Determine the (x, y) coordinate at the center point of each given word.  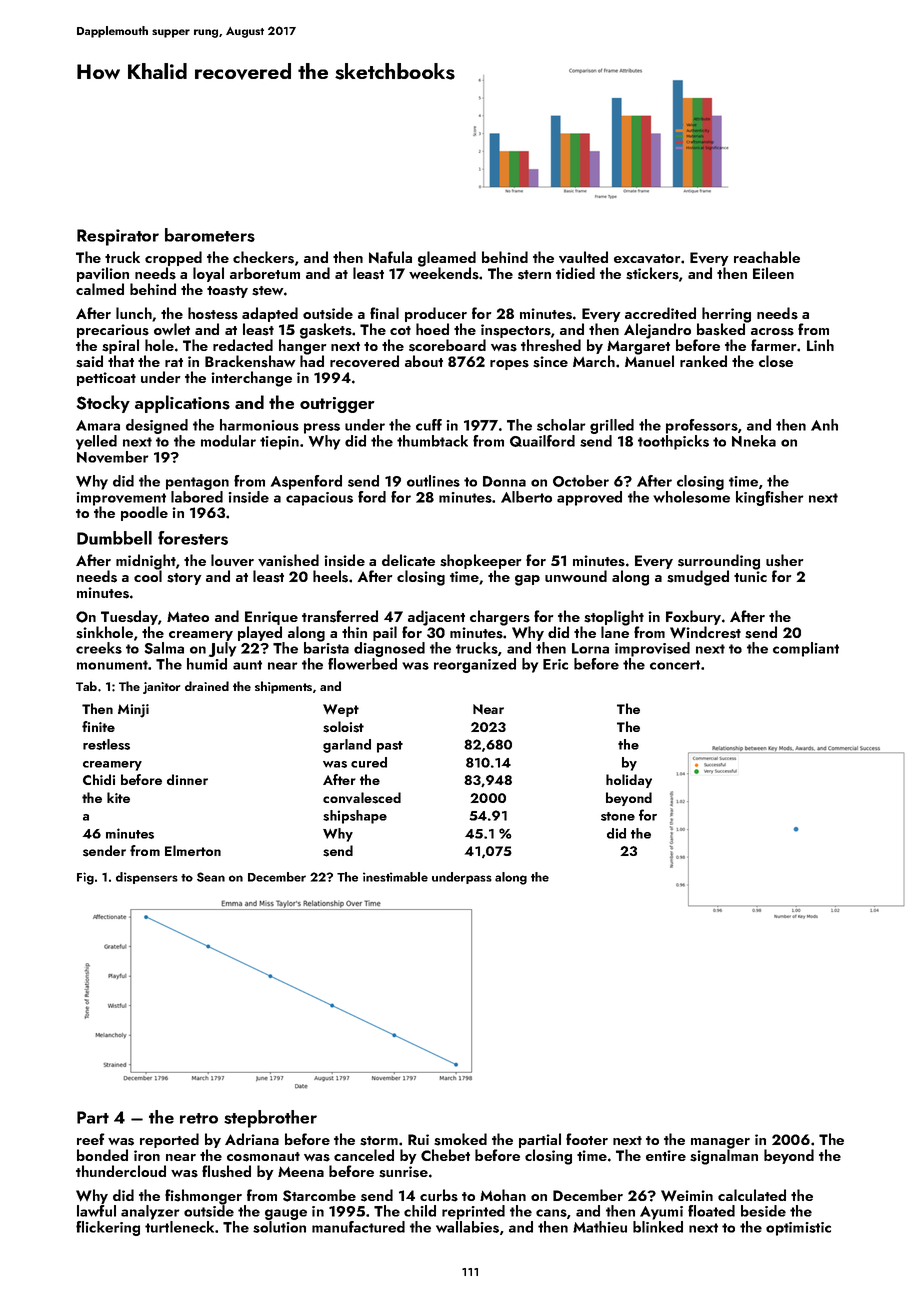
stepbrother (270, 1119)
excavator (647, 258)
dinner (187, 779)
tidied (575, 273)
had (312, 361)
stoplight (614, 618)
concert (675, 665)
